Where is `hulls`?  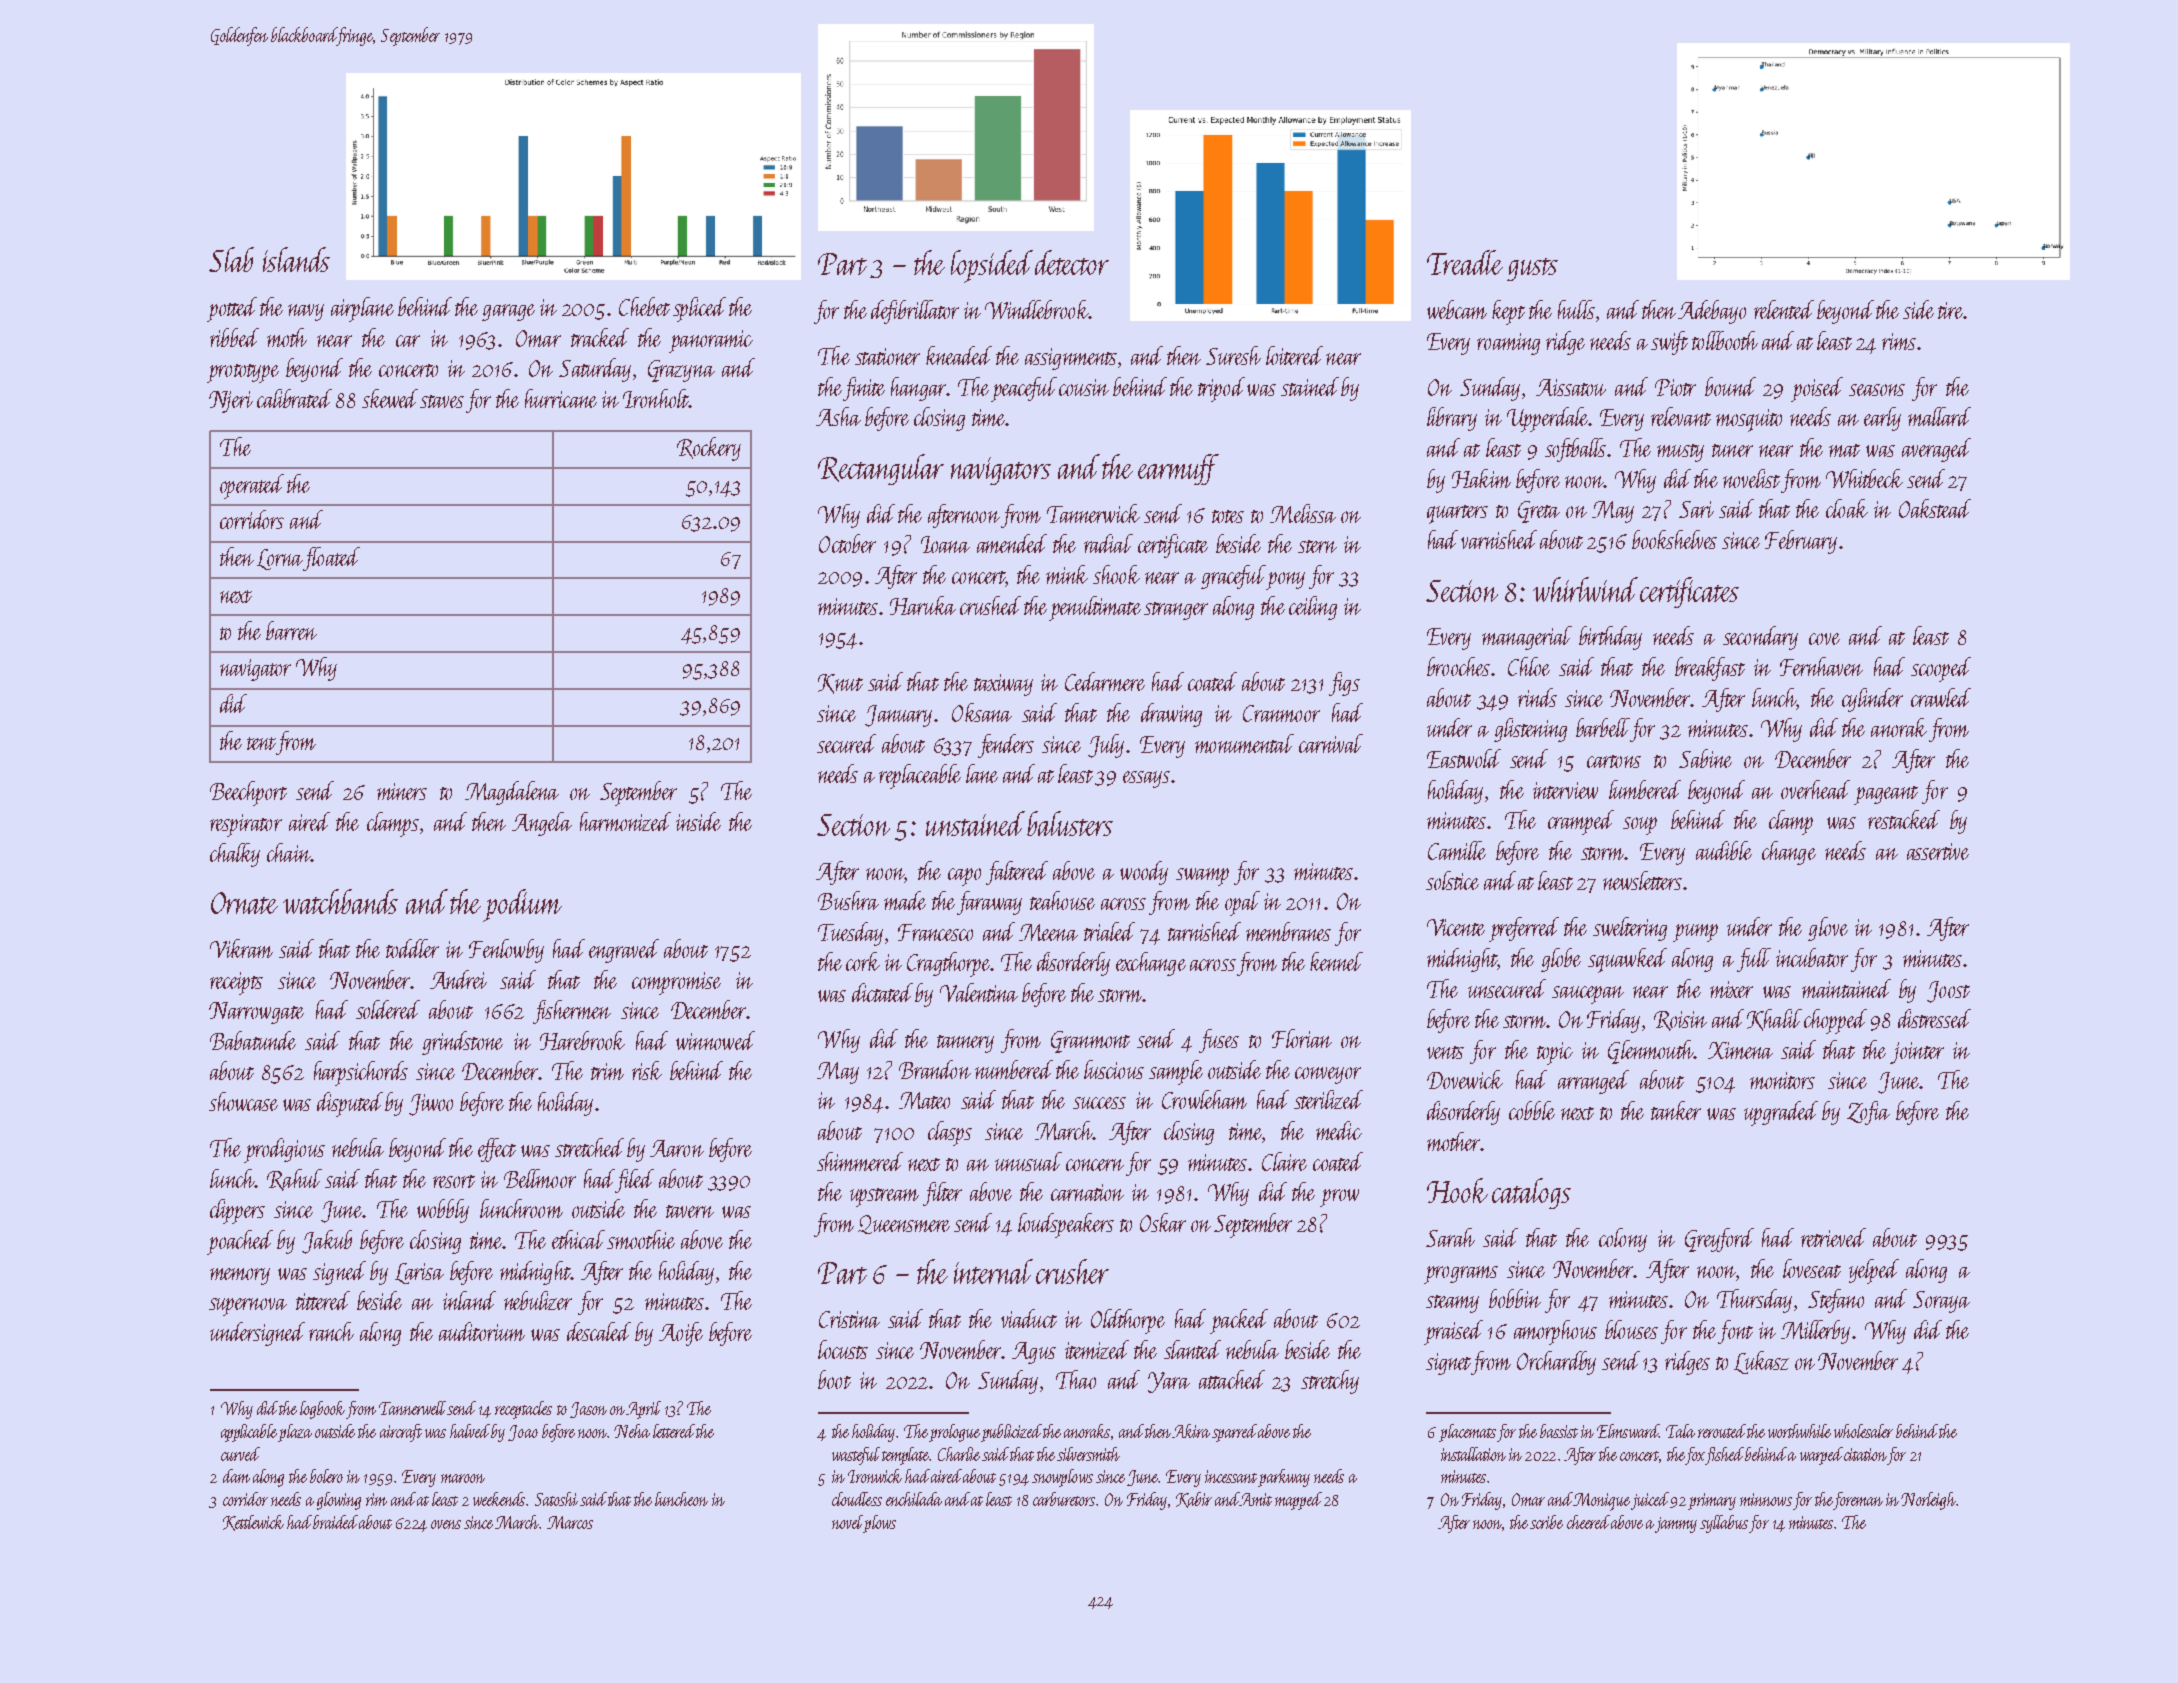 hulls is located at coordinates (1576, 309).
